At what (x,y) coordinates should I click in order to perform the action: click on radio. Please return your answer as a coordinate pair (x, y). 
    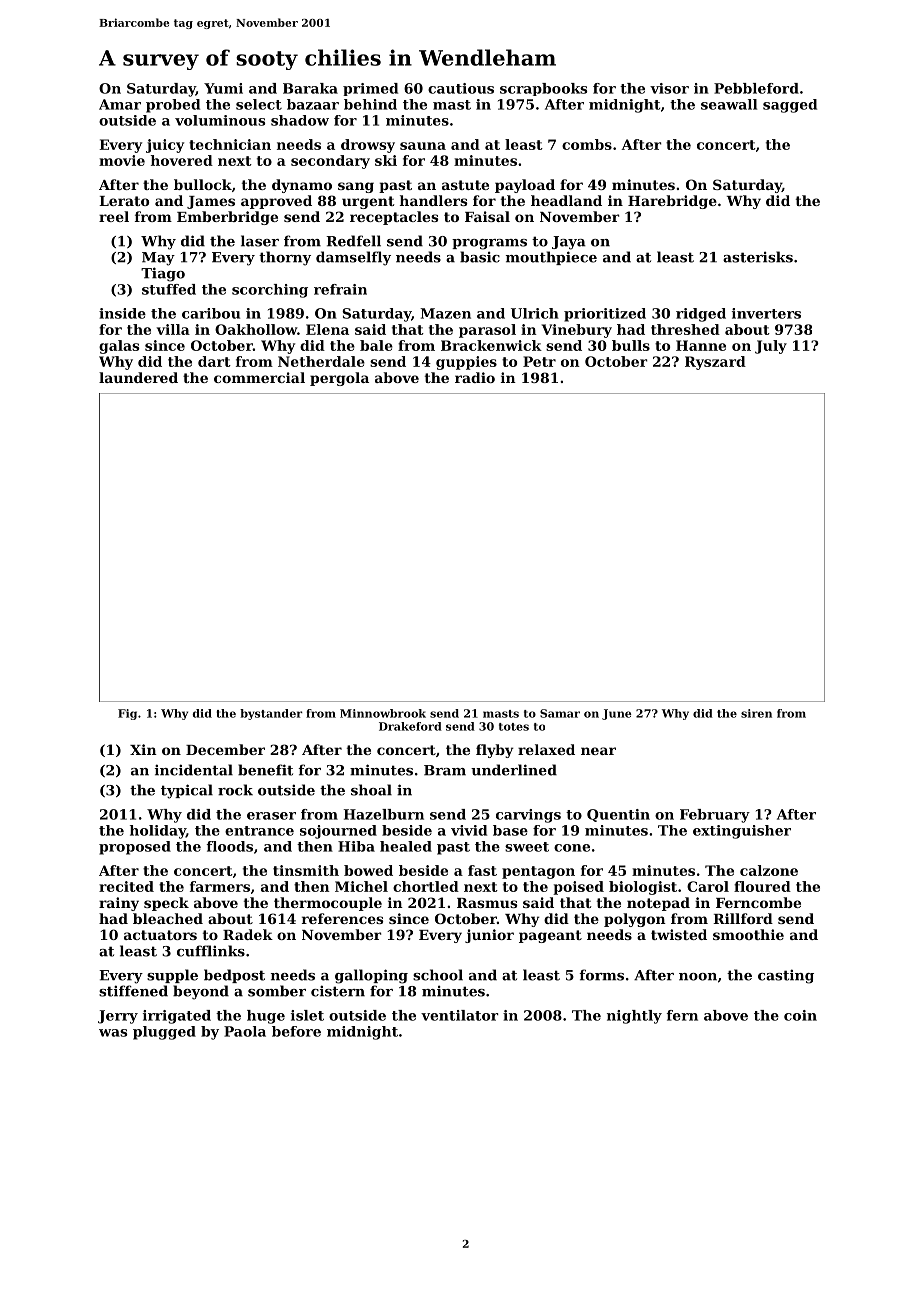
    Looking at the image, I should click on (475, 377).
